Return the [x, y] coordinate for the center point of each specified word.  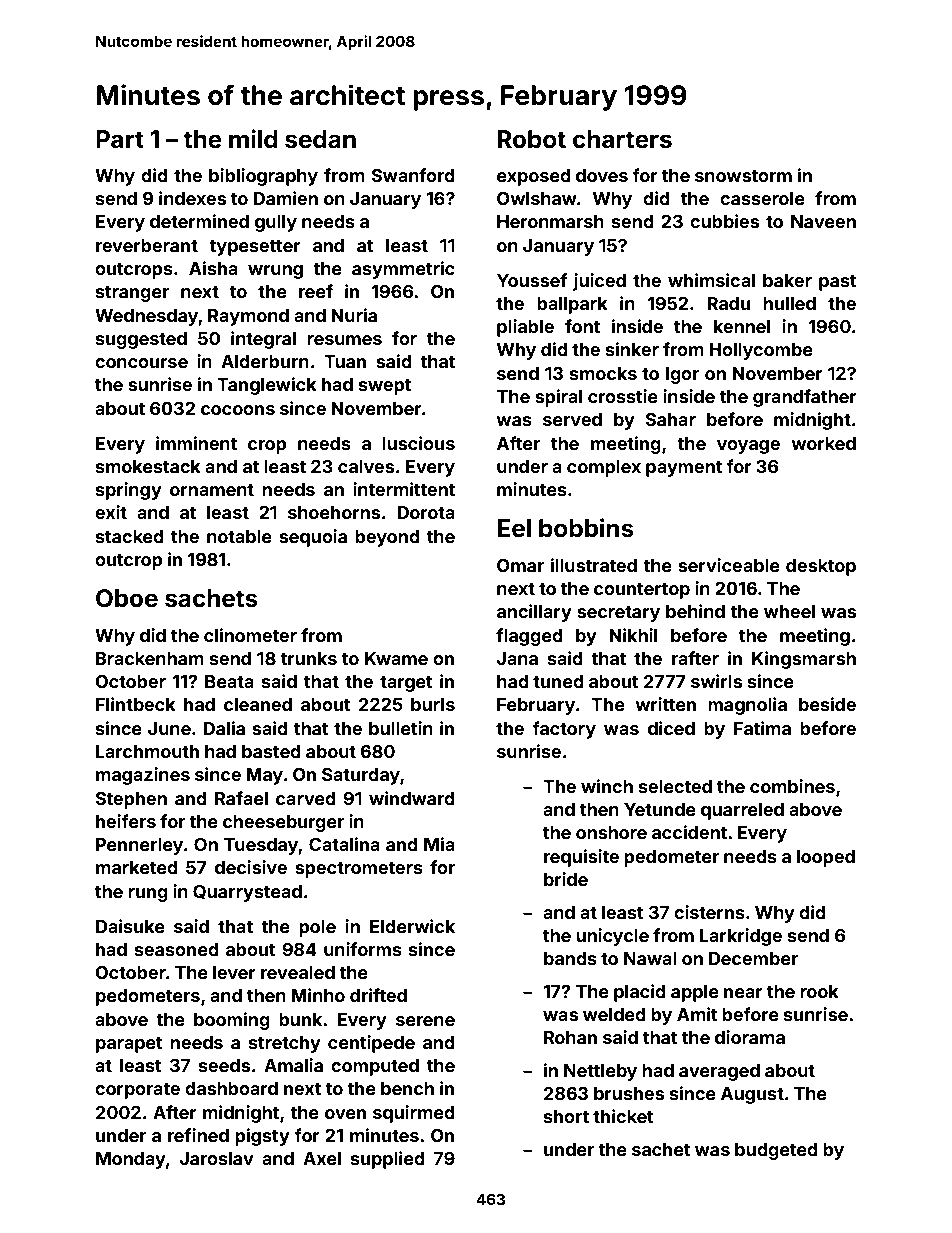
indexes [192, 198]
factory [564, 730]
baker [787, 280]
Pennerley [139, 846]
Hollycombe [761, 351]
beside [827, 704]
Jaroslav [217, 1158]
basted [271, 751]
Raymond [248, 317]
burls [433, 704]
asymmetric [403, 270]
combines [792, 786]
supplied [388, 1160]
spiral [558, 398]
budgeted [776, 1151]
